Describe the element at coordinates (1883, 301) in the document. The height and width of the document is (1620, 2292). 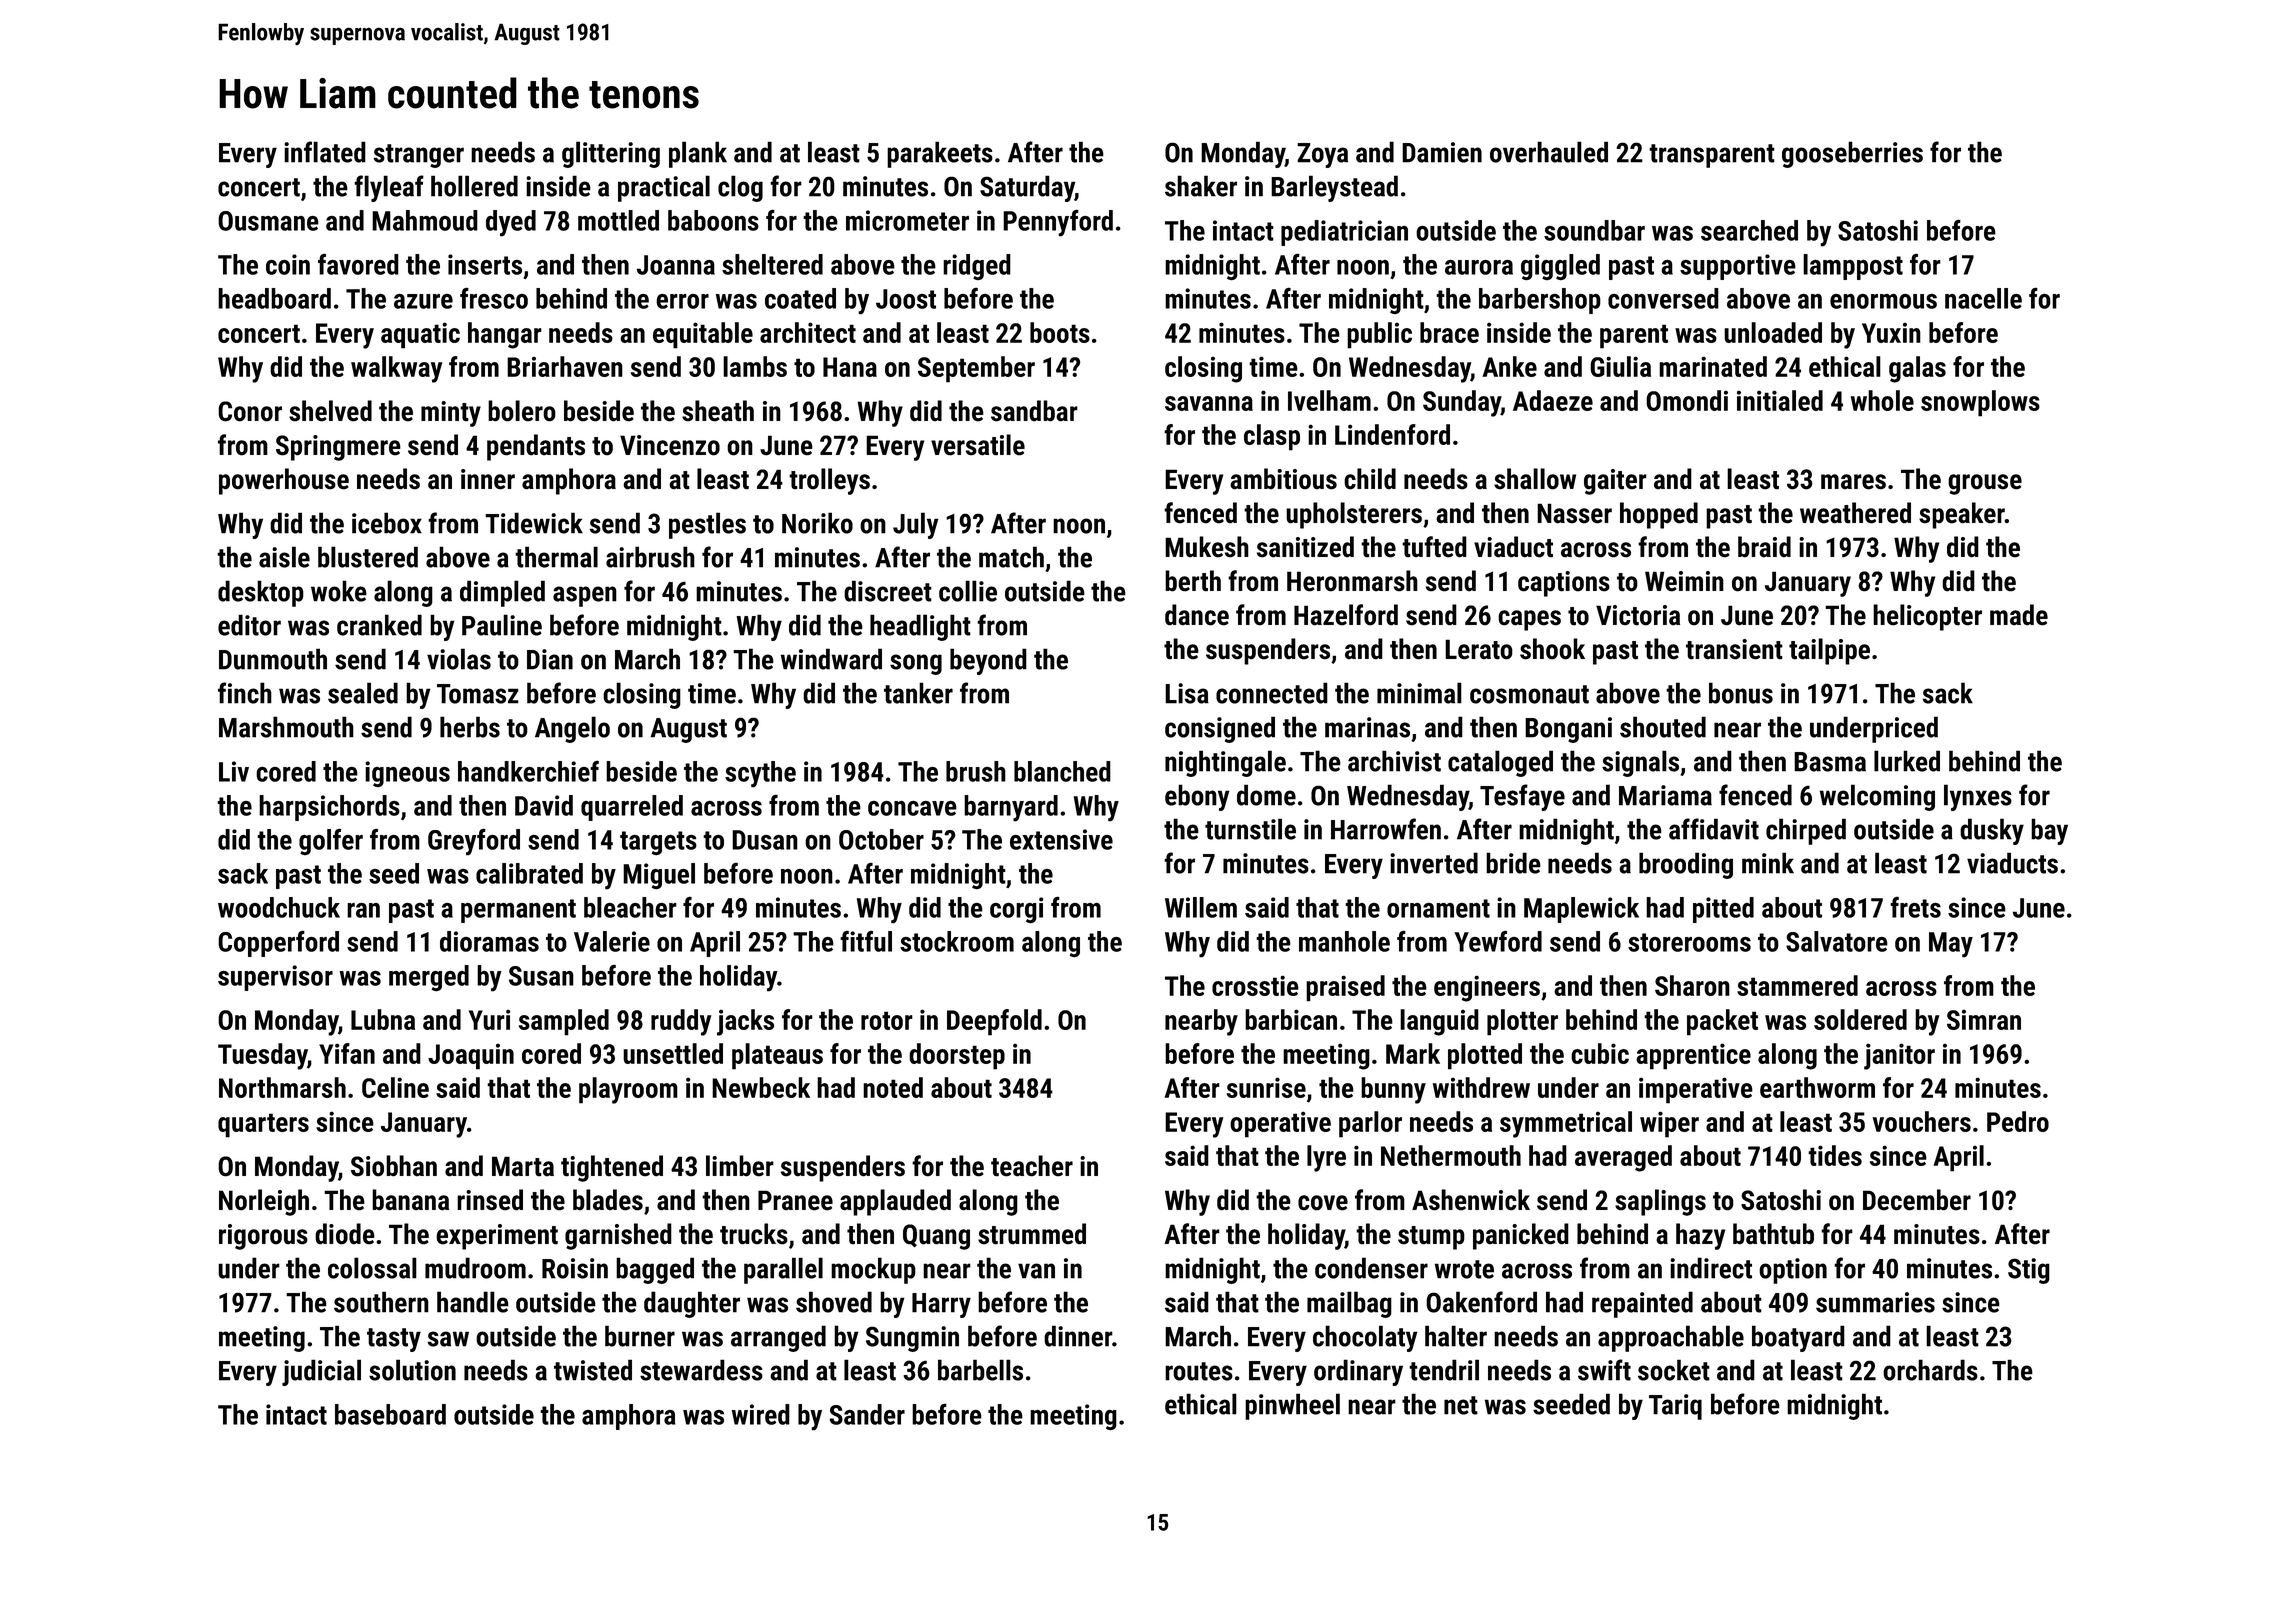
I see `enormous` at that location.
